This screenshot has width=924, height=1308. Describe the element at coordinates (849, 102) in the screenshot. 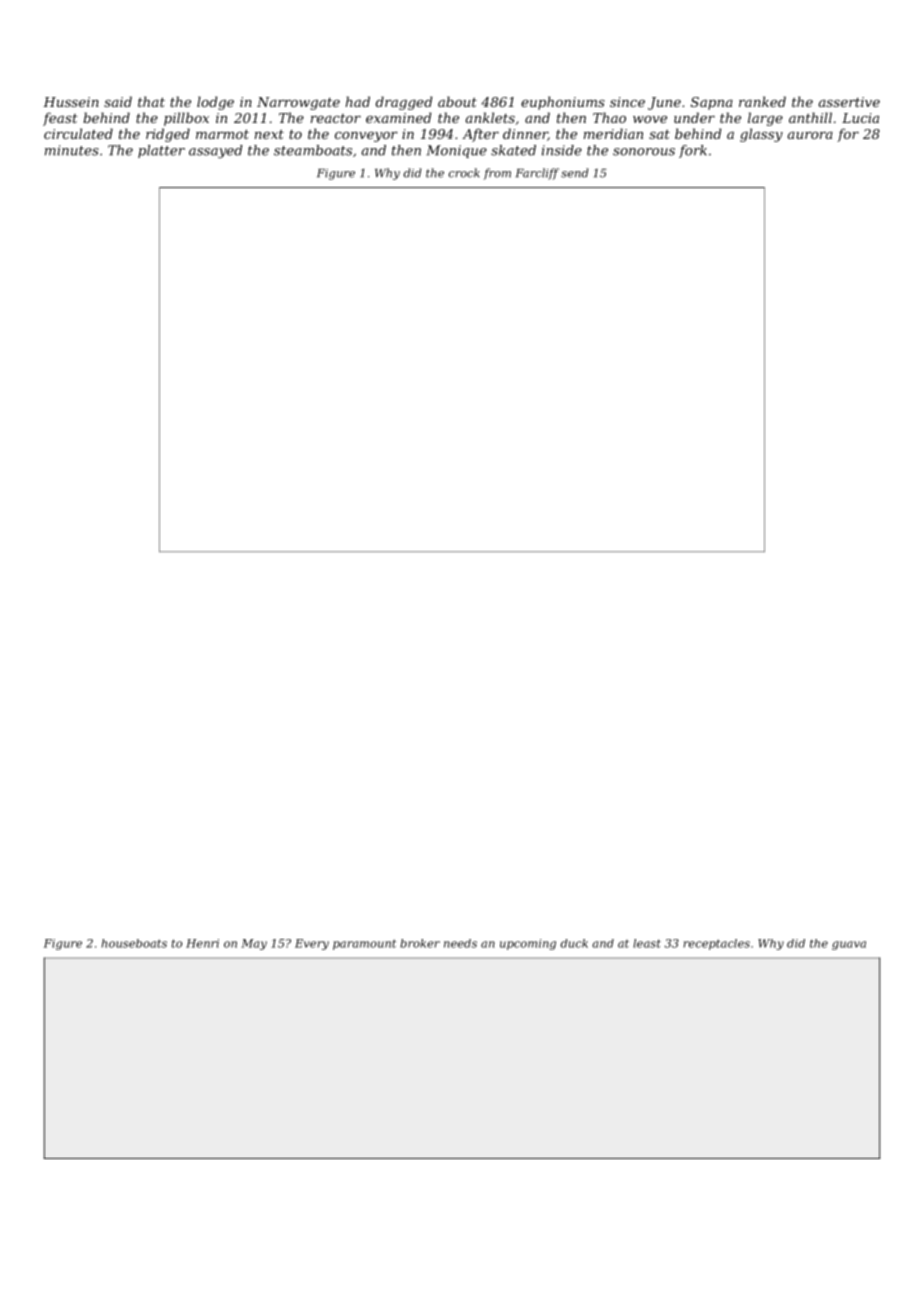

I see `assertive` at that location.
